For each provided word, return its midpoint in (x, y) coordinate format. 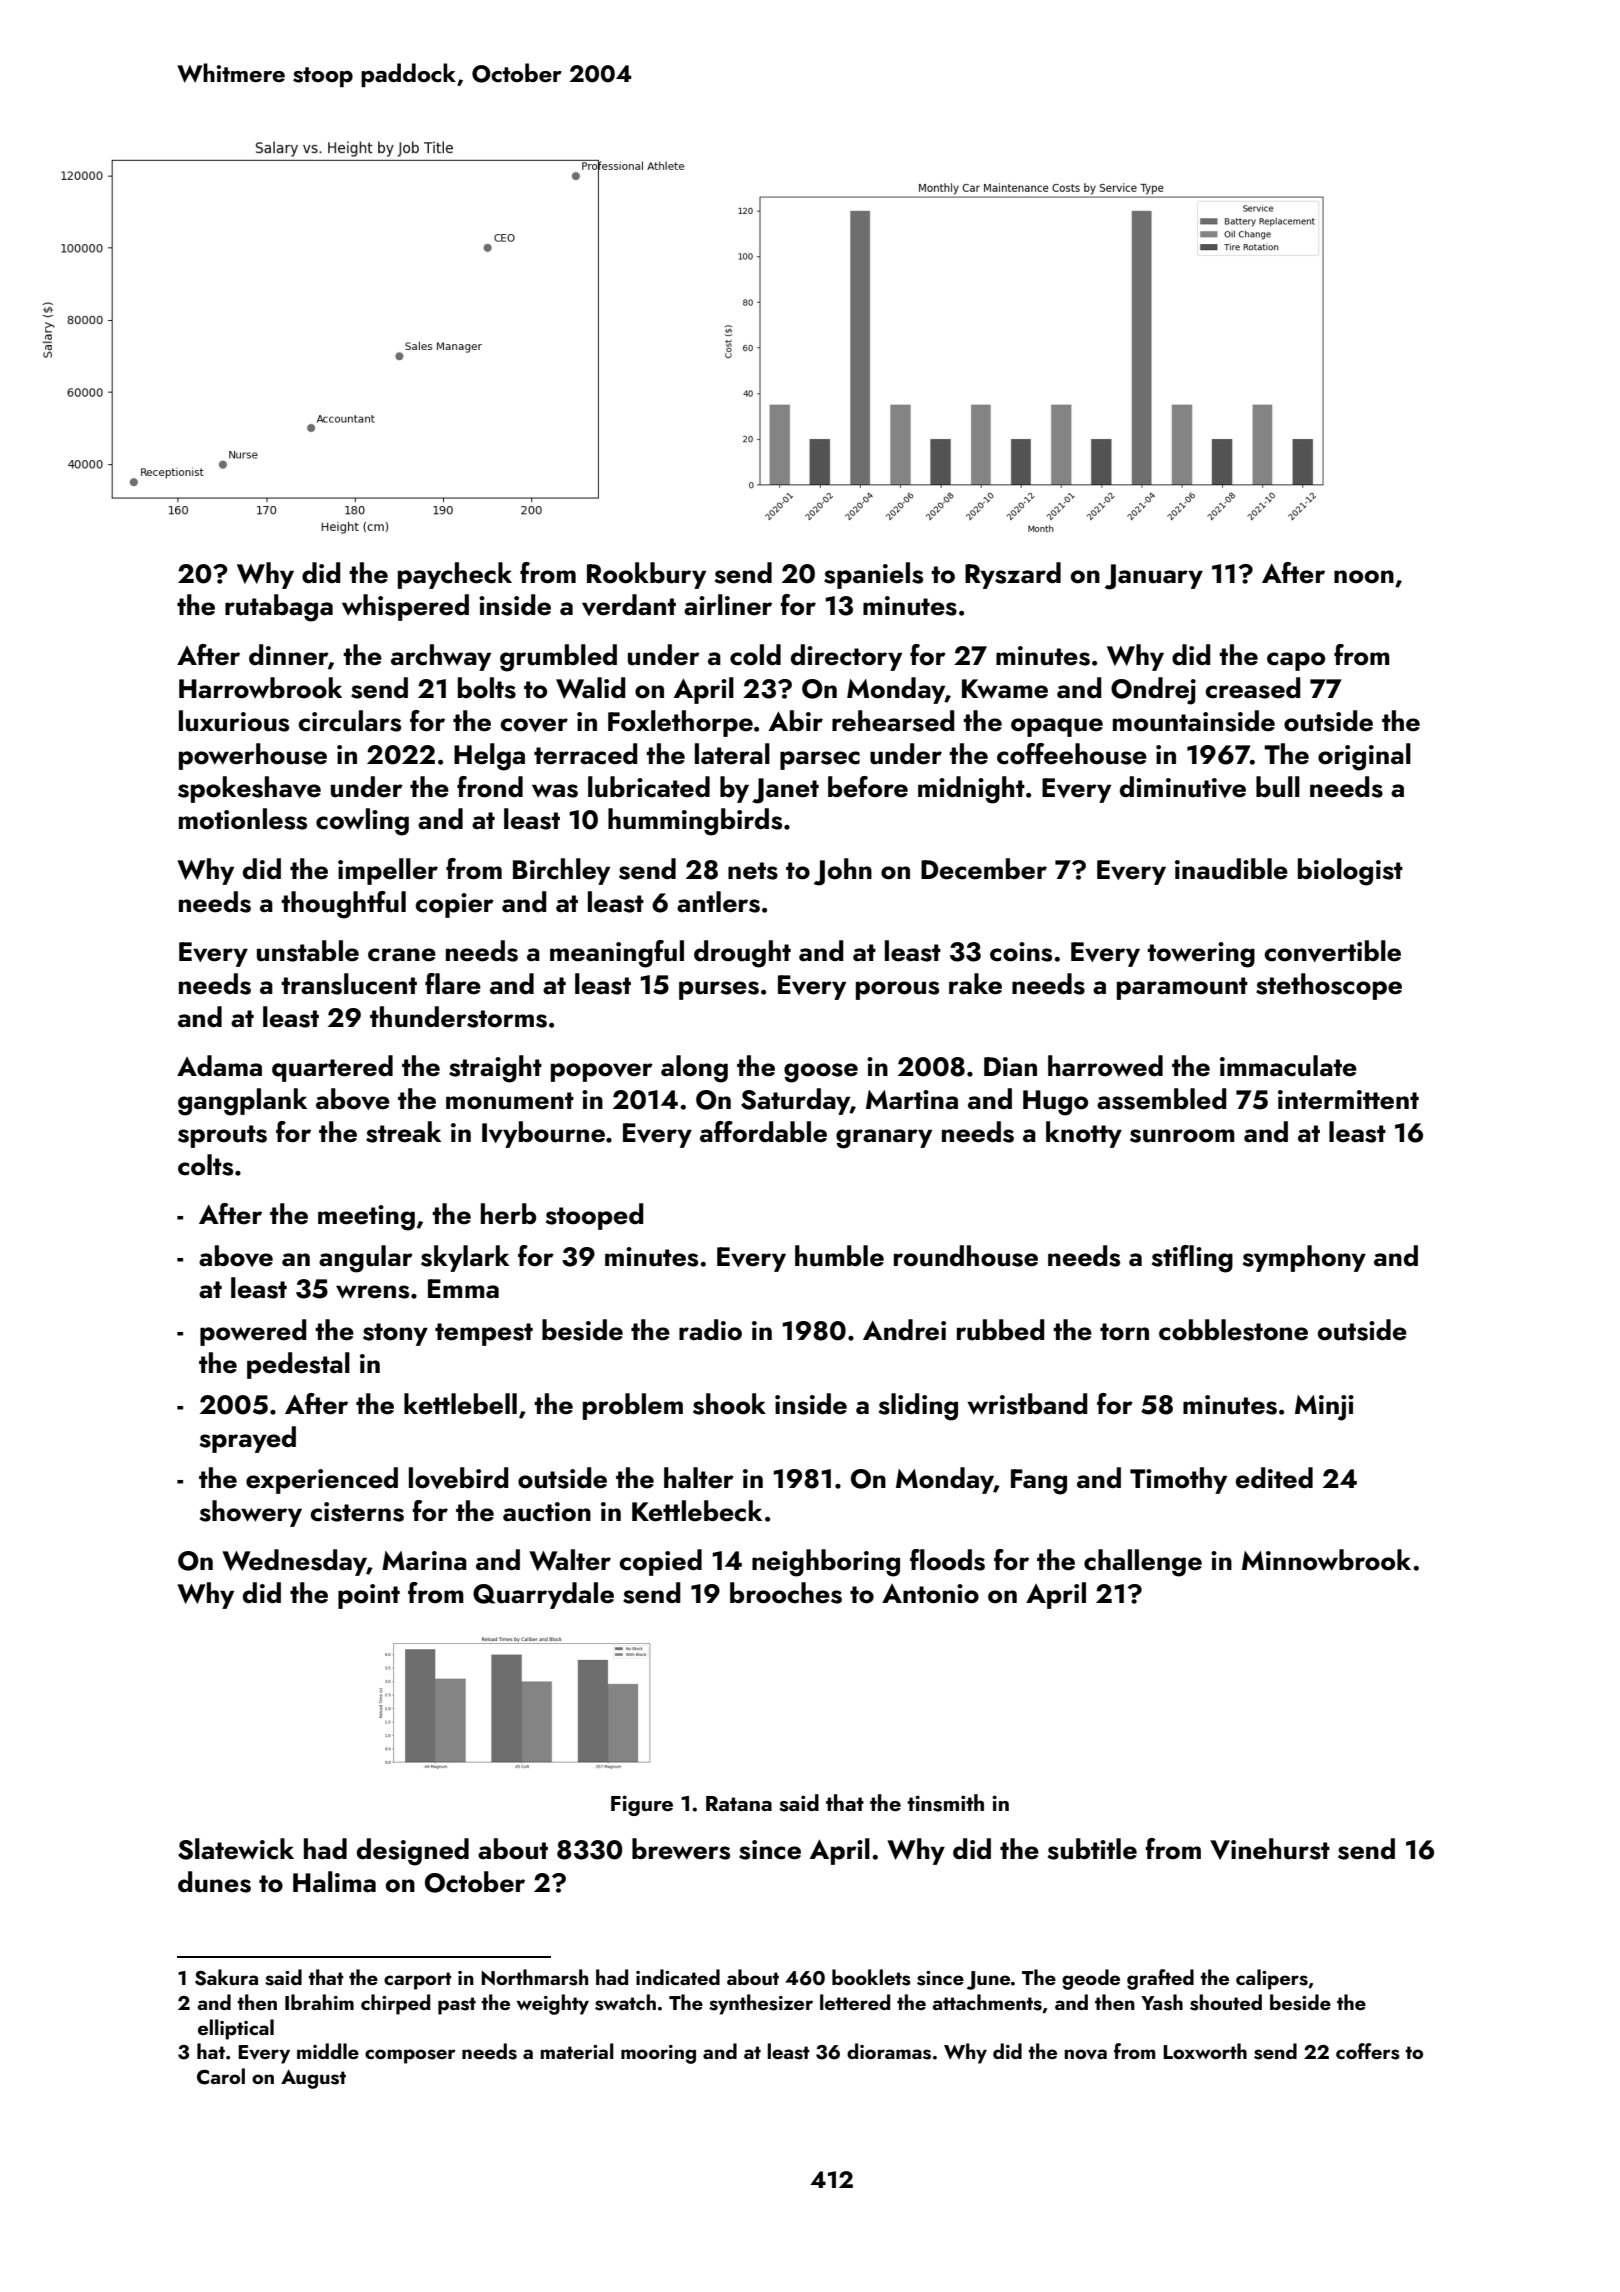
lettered (855, 2002)
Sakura (226, 1977)
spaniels (873, 575)
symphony (1304, 1258)
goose (821, 1073)
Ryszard (1013, 575)
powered (253, 1332)
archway (441, 657)
